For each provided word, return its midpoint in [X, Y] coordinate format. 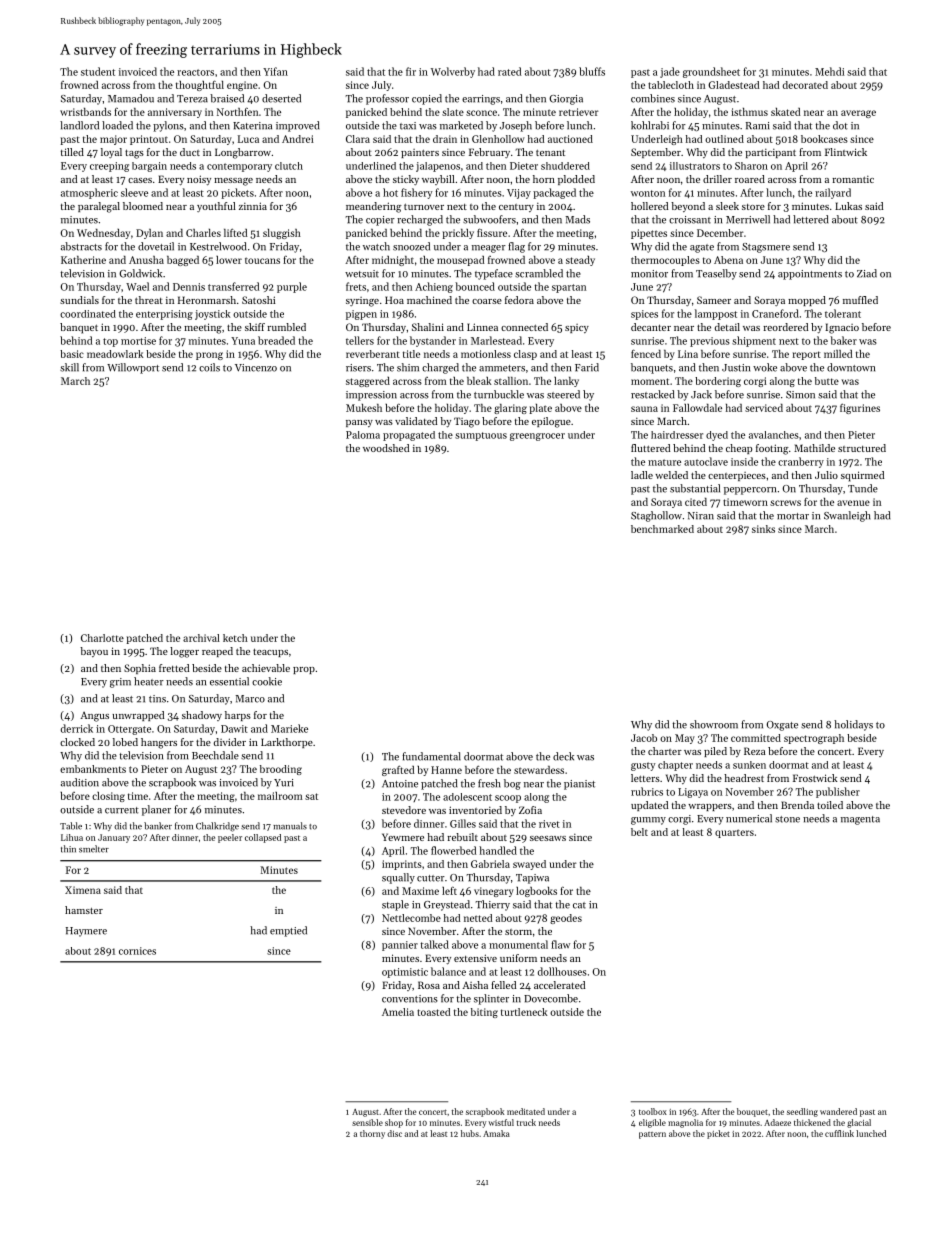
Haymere [86, 932]
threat [149, 300]
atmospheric [89, 193]
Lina [688, 354]
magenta [860, 820]
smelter [94, 849]
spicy [577, 328]
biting [484, 1013]
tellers [360, 340]
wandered [838, 1111]
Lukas [848, 206]
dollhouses [562, 971]
